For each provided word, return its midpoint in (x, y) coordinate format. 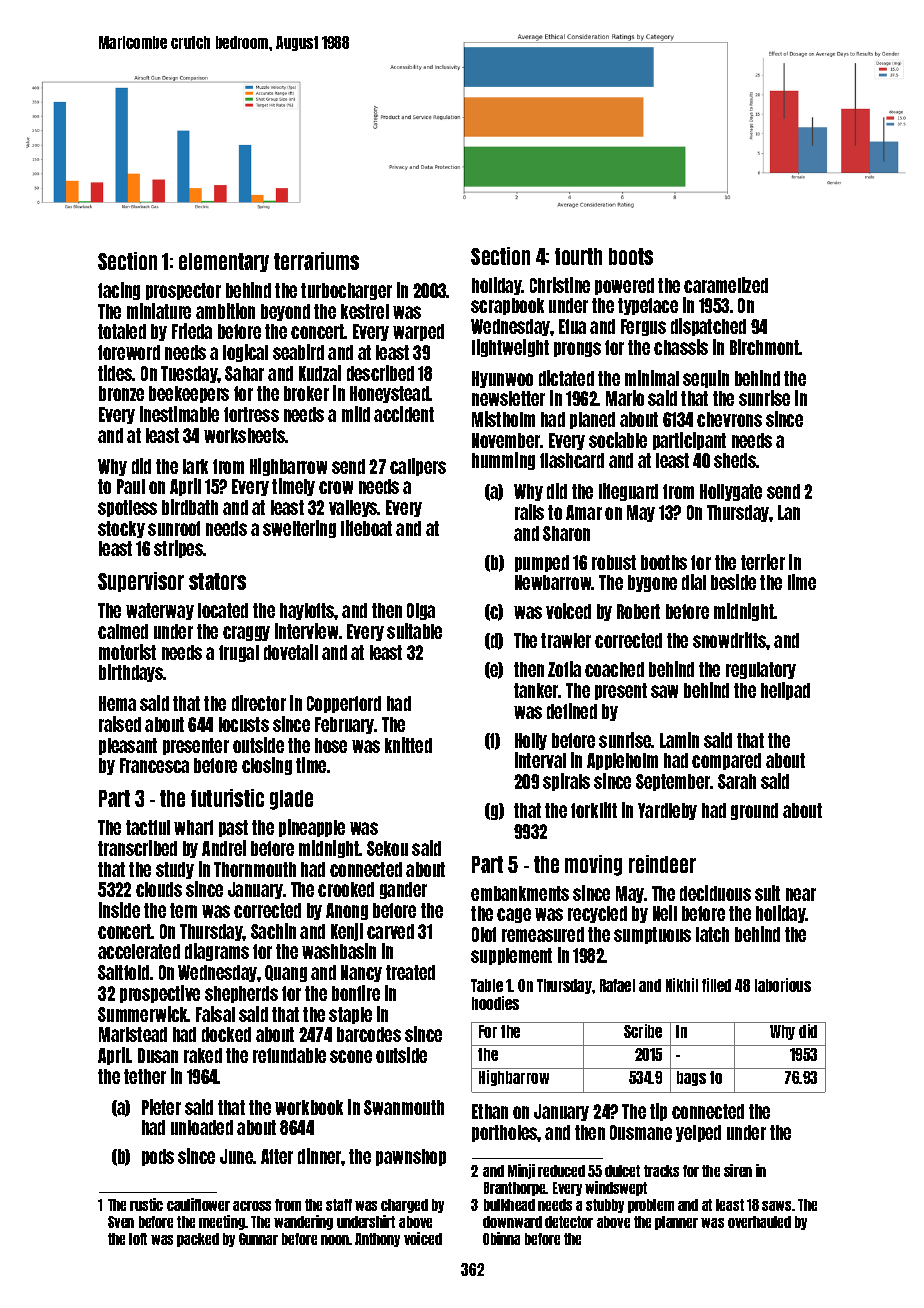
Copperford (344, 704)
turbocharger (346, 291)
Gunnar (258, 1239)
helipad (785, 691)
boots (631, 256)
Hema (117, 703)
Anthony (377, 1240)
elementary (224, 262)
